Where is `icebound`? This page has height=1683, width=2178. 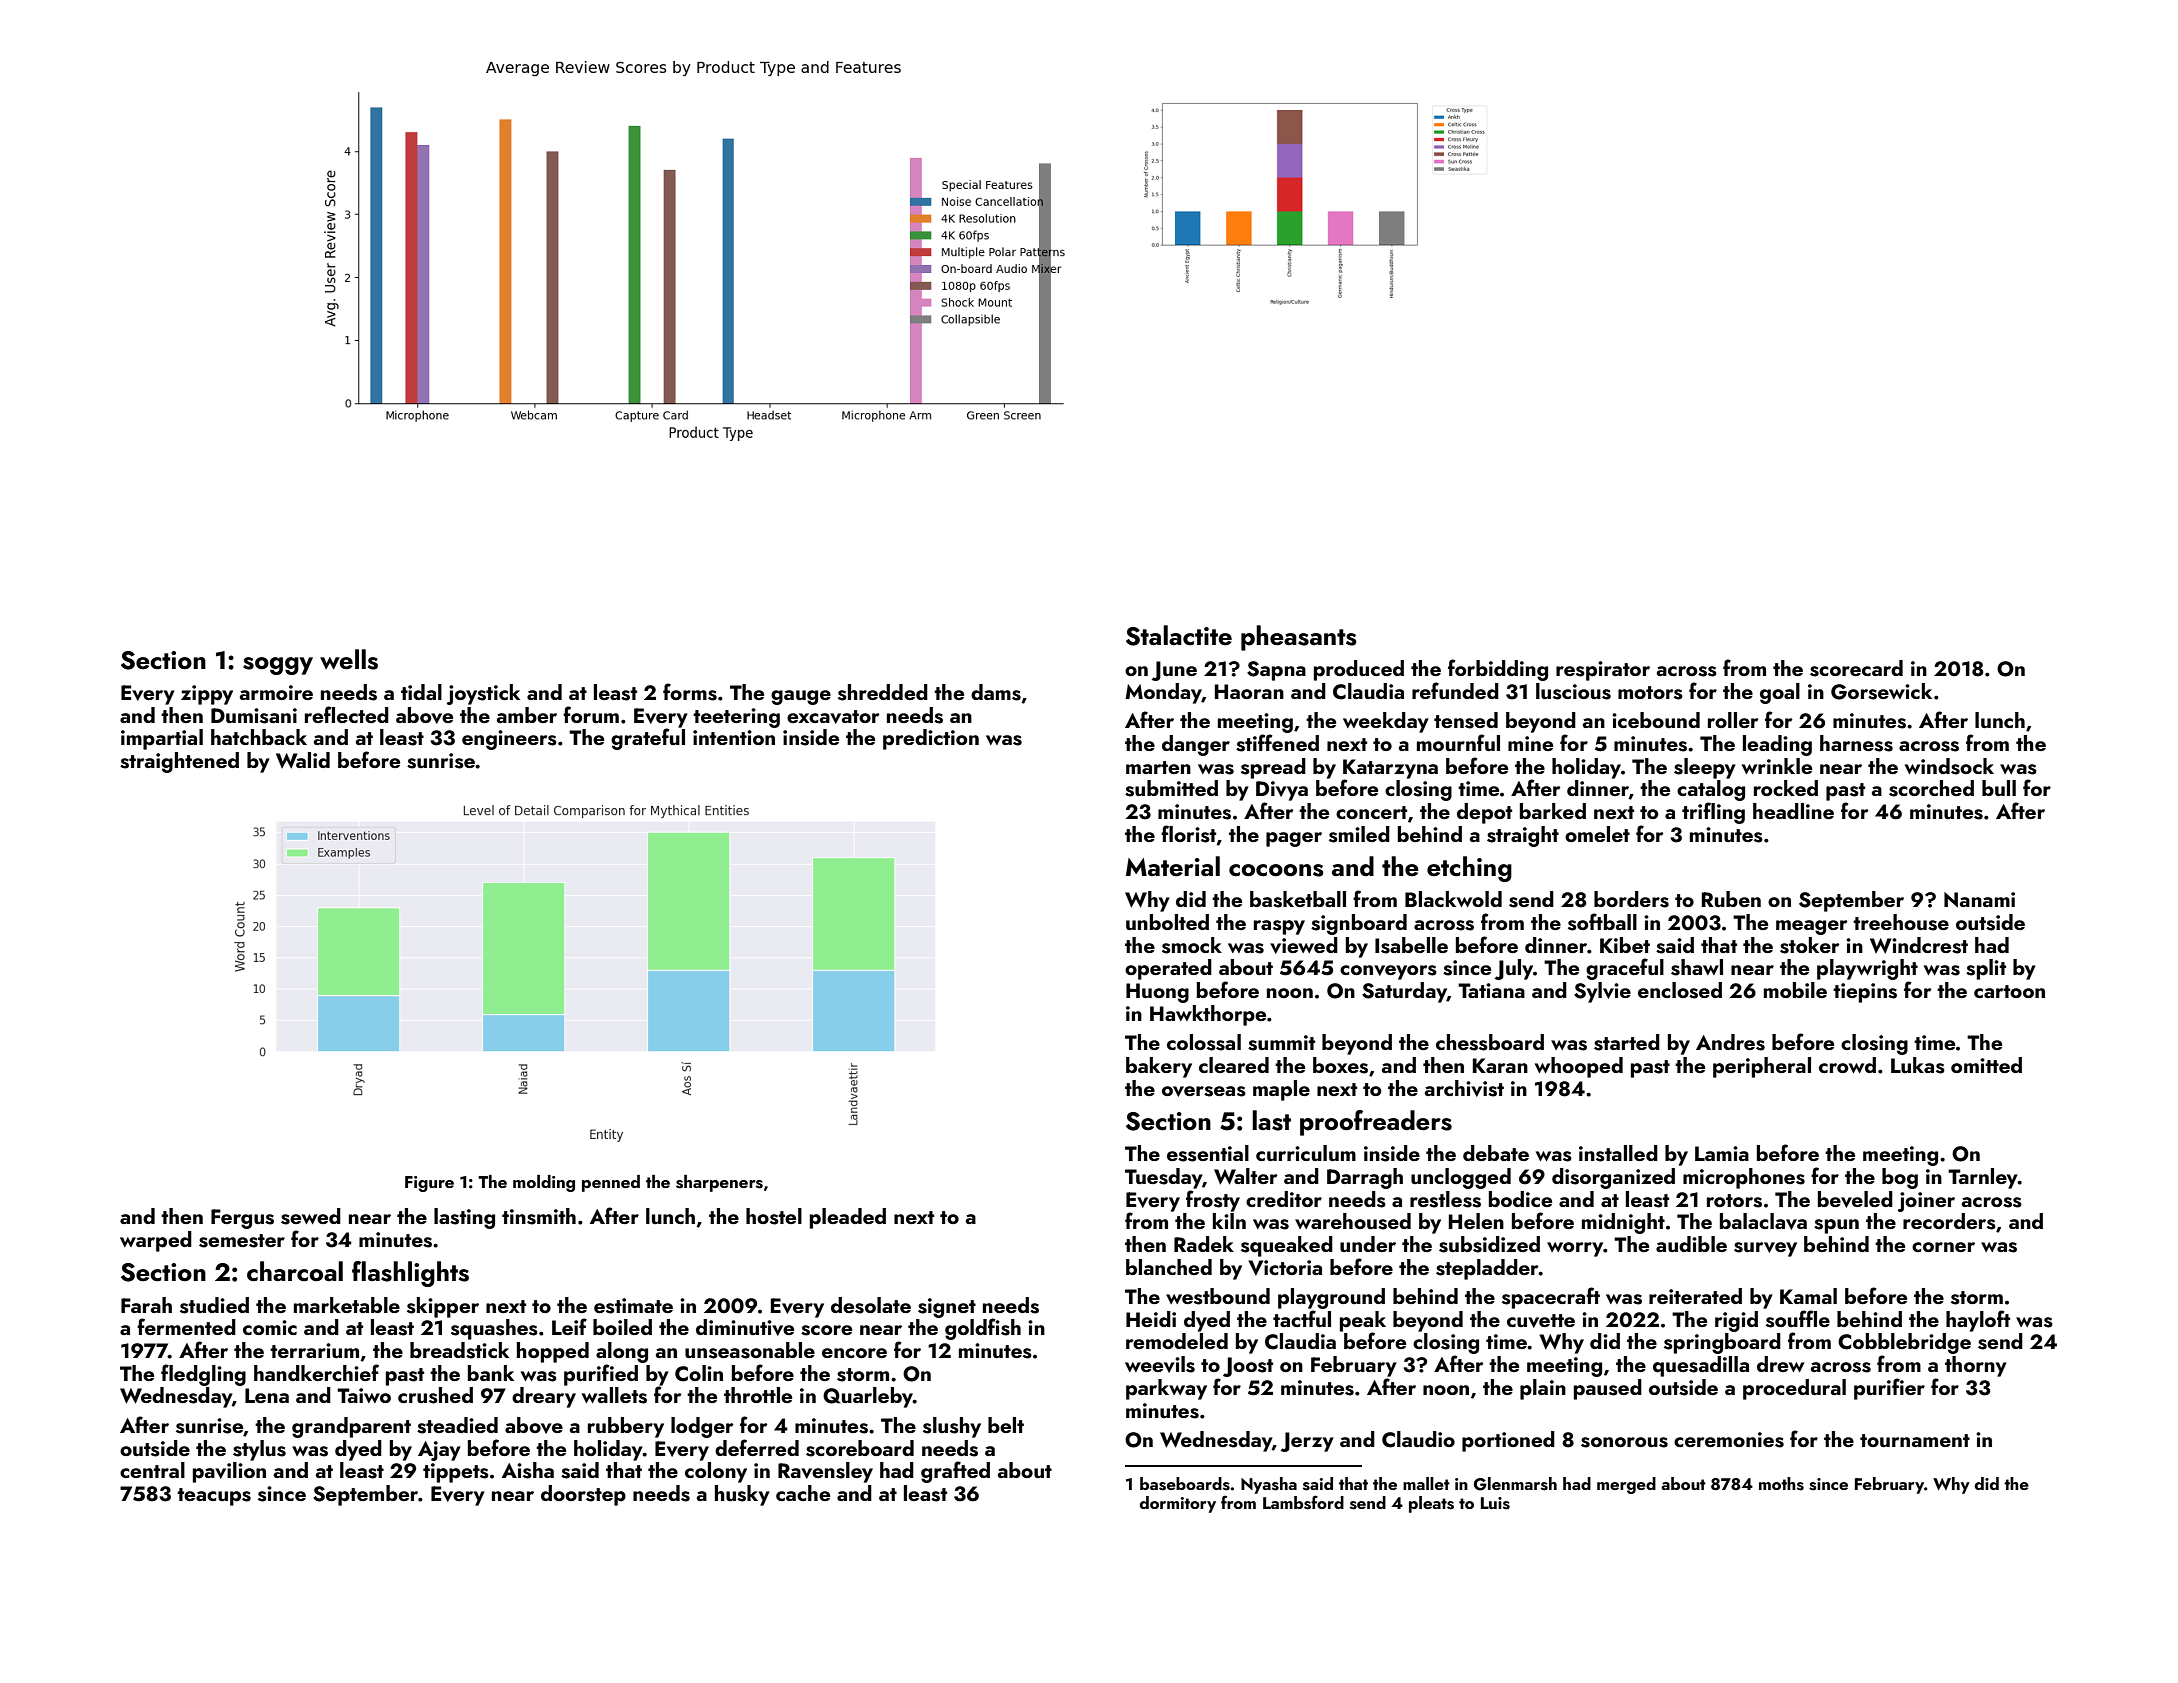
icebound is located at coordinates (1656, 720).
